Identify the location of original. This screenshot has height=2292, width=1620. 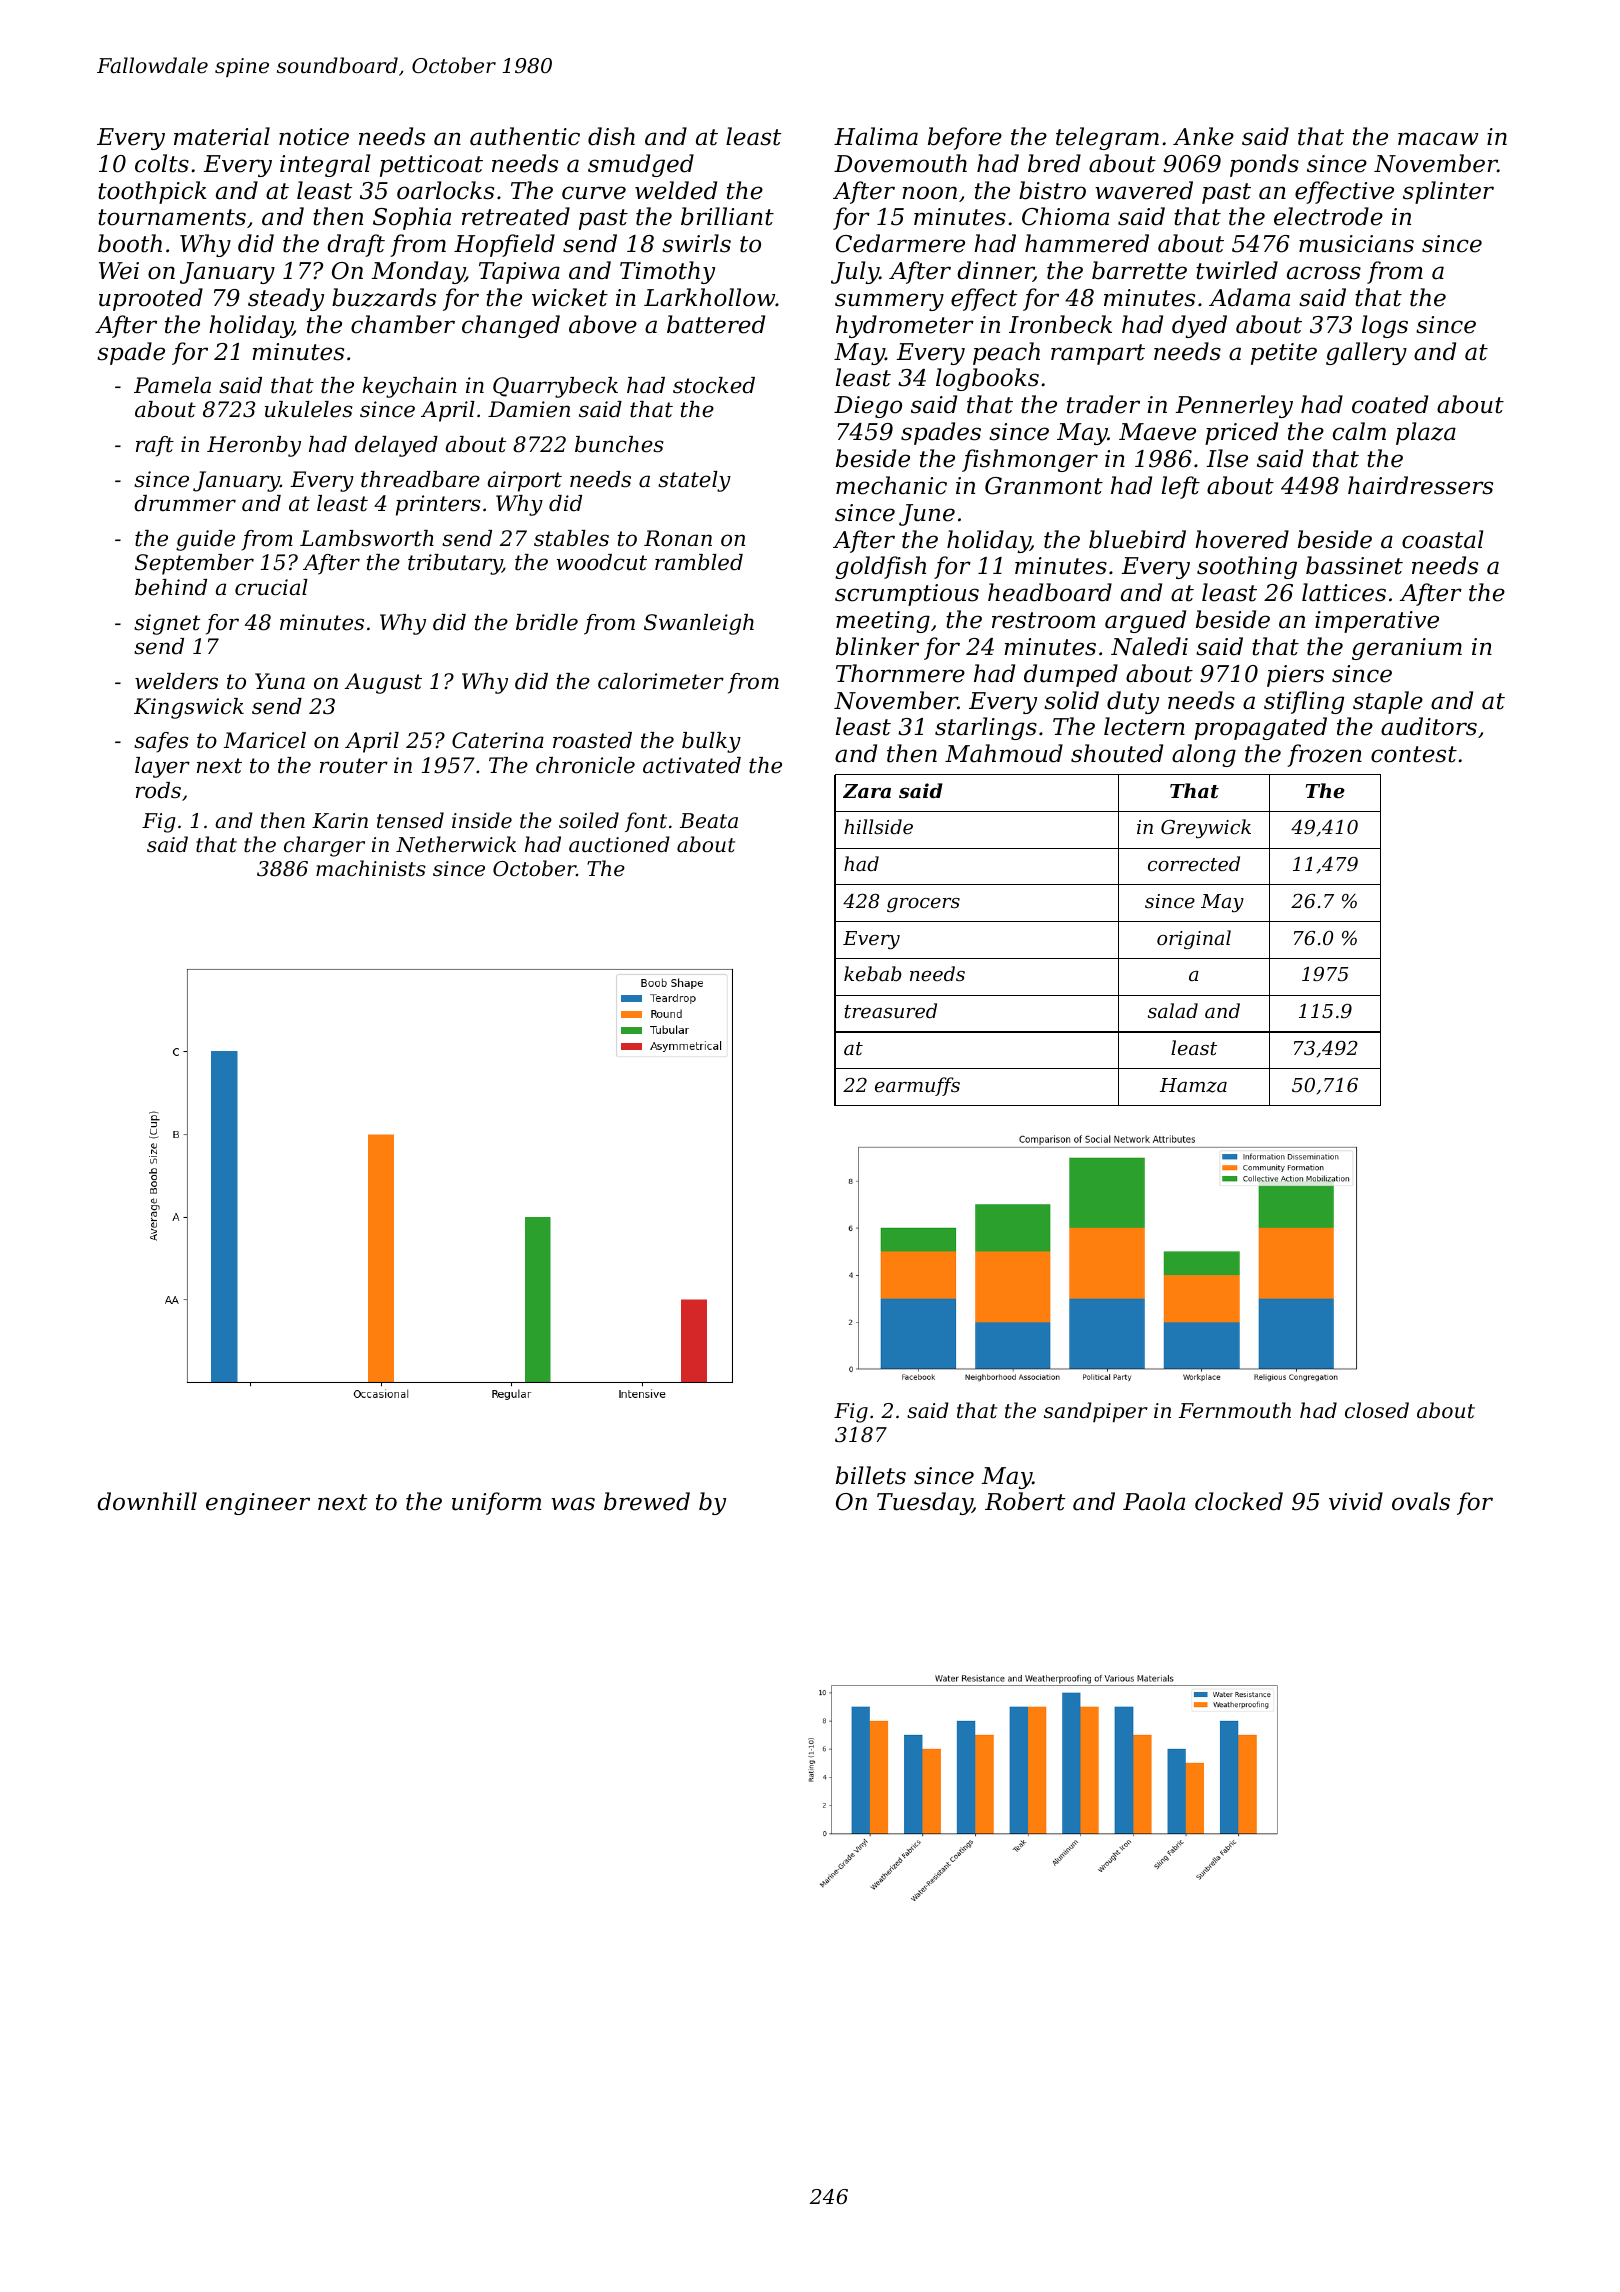
(1194, 939).
